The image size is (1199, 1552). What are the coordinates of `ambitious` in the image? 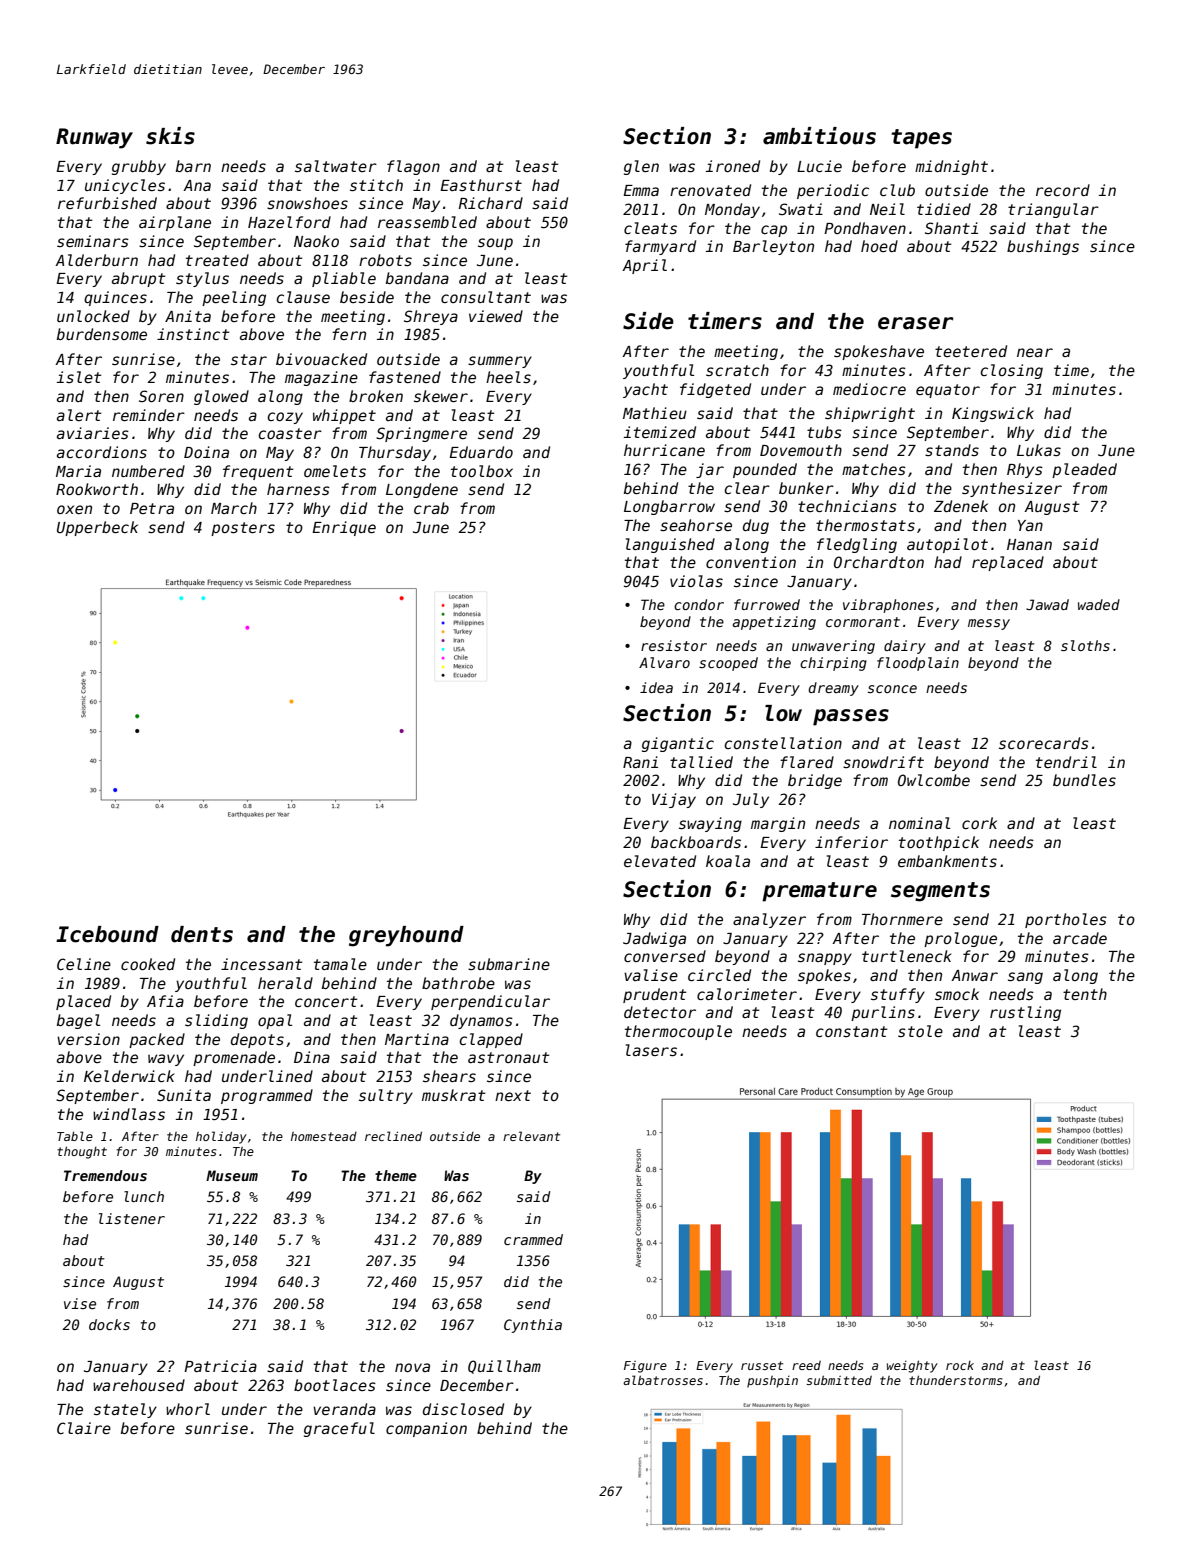 It's located at (819, 136).
